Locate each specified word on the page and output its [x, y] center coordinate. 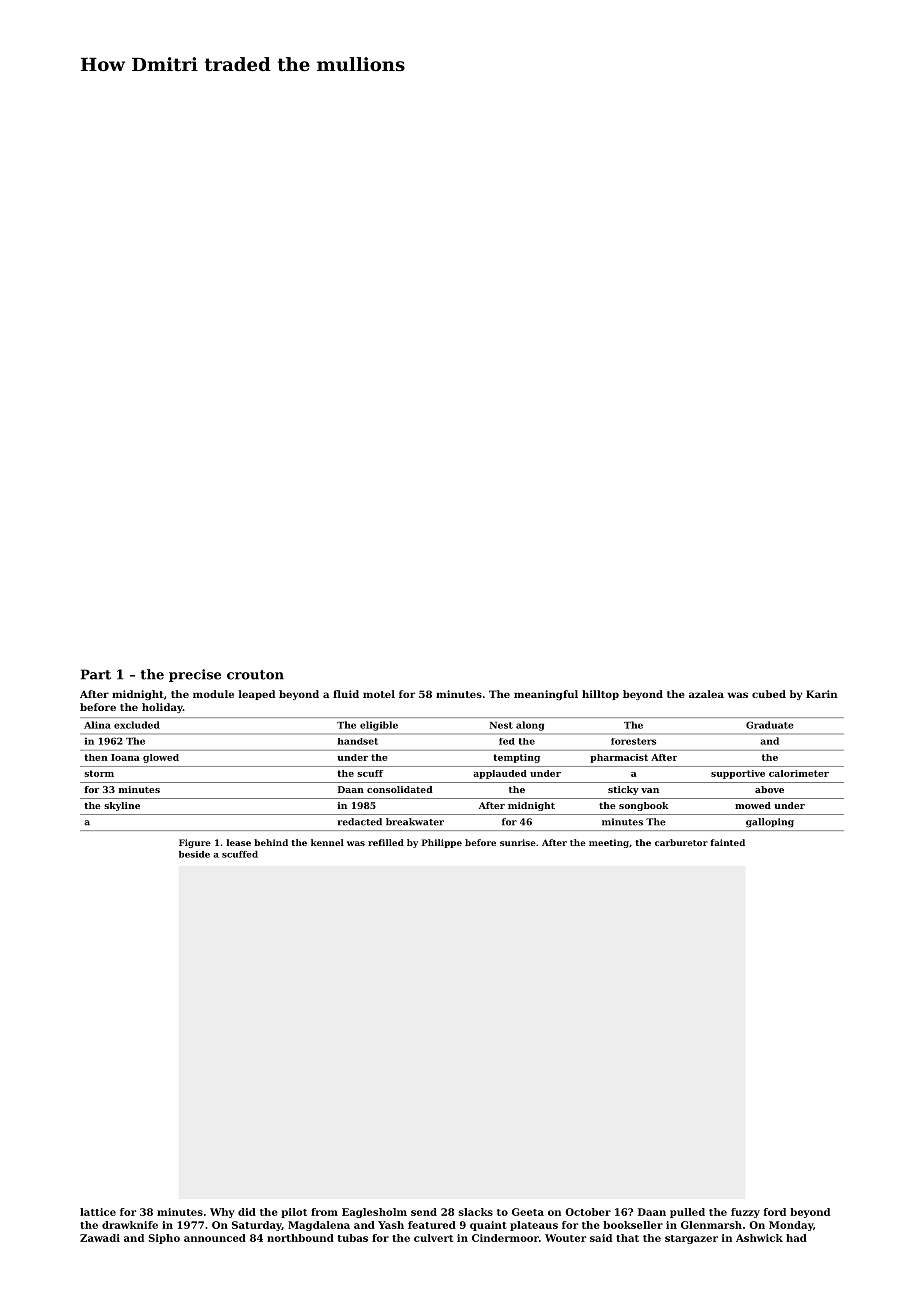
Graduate [770, 725]
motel [379, 694]
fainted [728, 842]
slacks [476, 1212]
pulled [687, 1213]
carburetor [681, 842]
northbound [300, 1238]
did [247, 1212]
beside [194, 854]
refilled [386, 842]
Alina [97, 725]
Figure [195, 843]
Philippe [442, 843]
